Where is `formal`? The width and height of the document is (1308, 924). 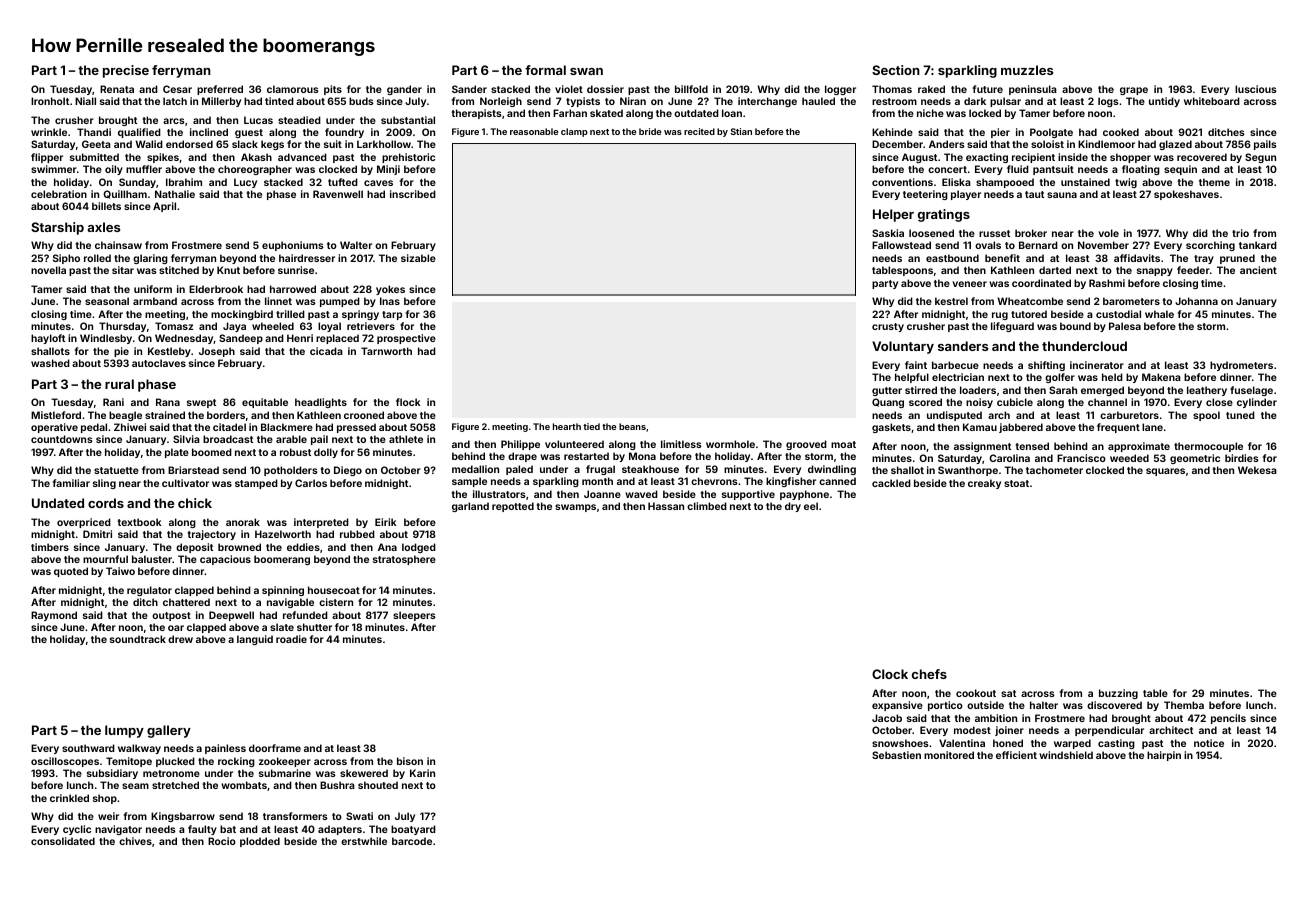
formal is located at coordinates (545, 70).
